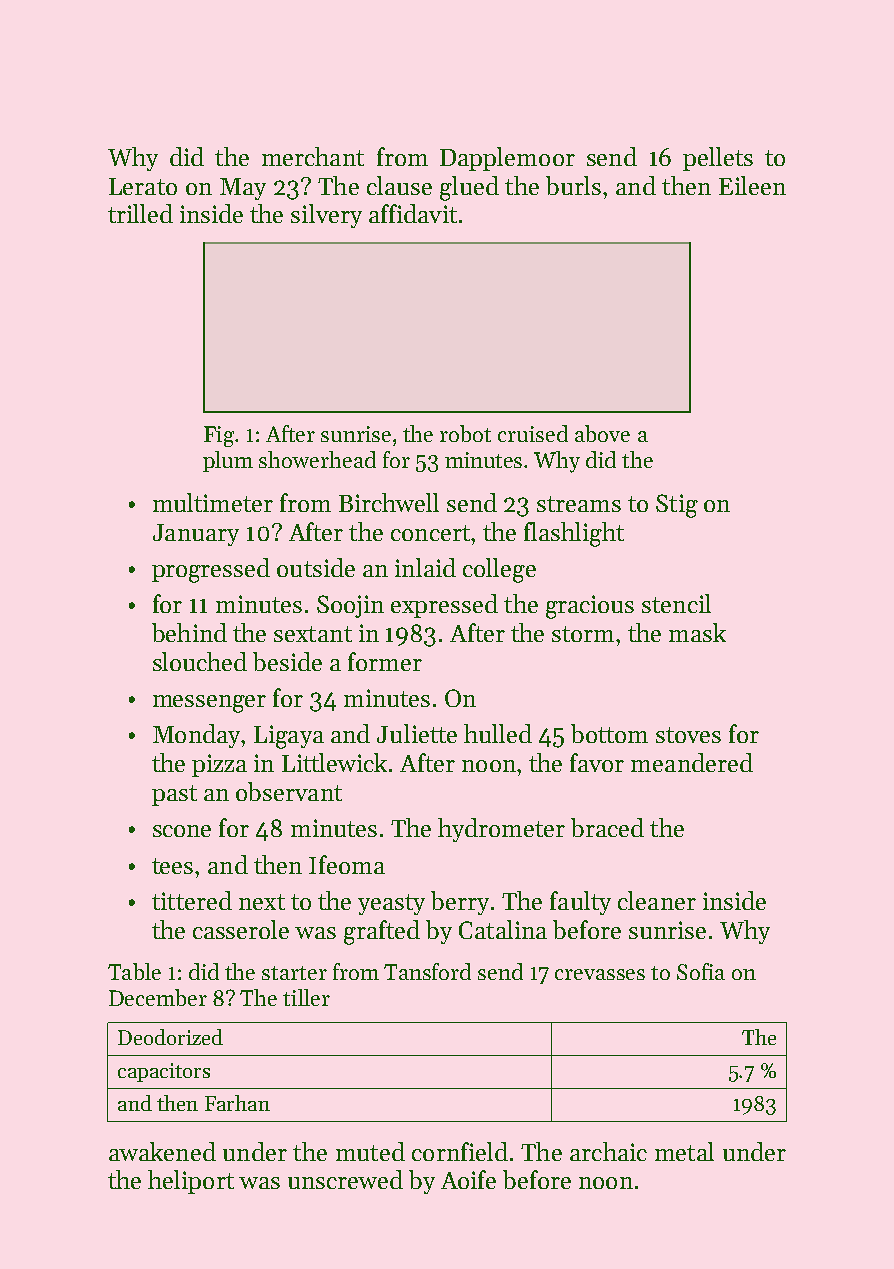 This screenshot has width=894, height=1269. What do you see at coordinates (657, 900) in the screenshot?
I see `cleaner` at bounding box center [657, 900].
